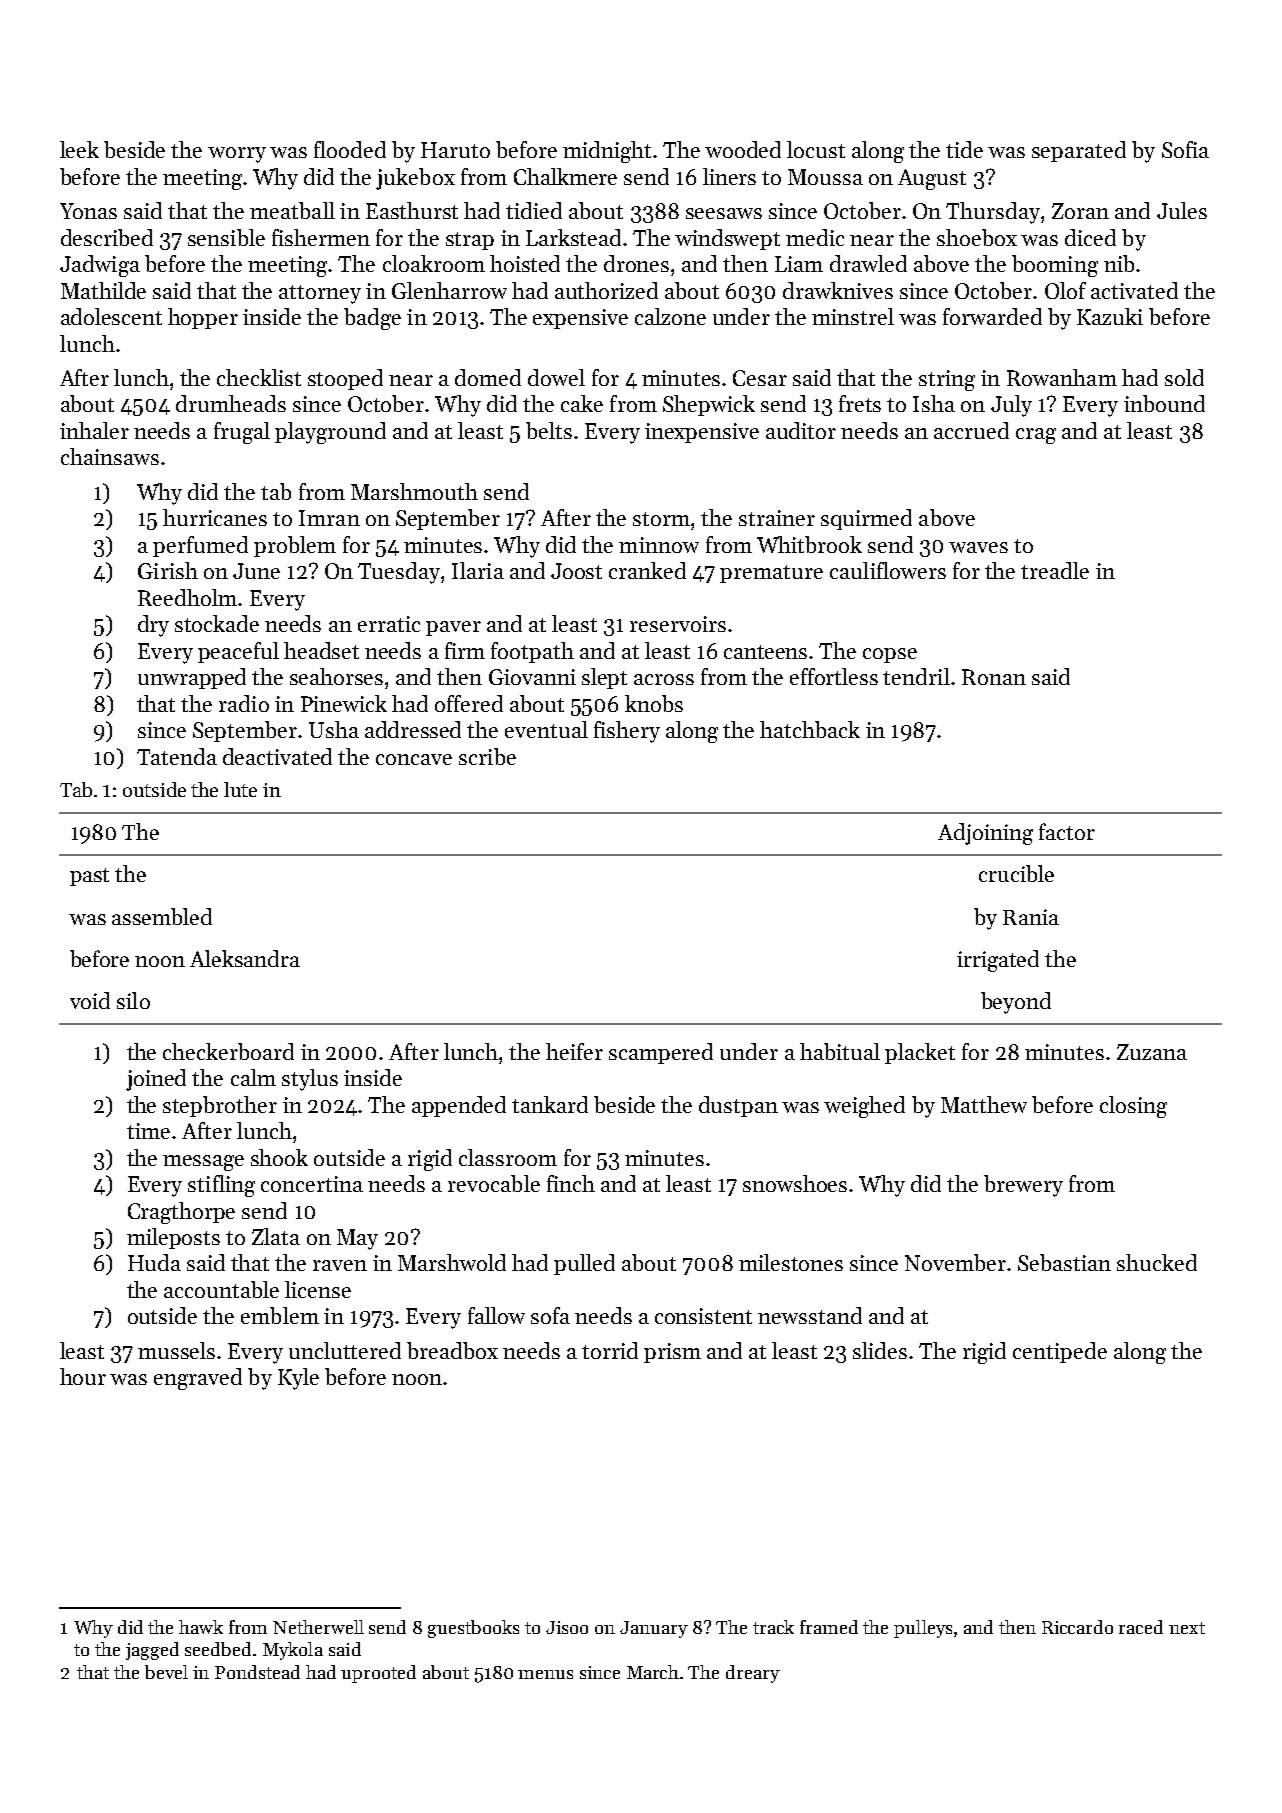  I want to click on scampered, so click(661, 1053).
